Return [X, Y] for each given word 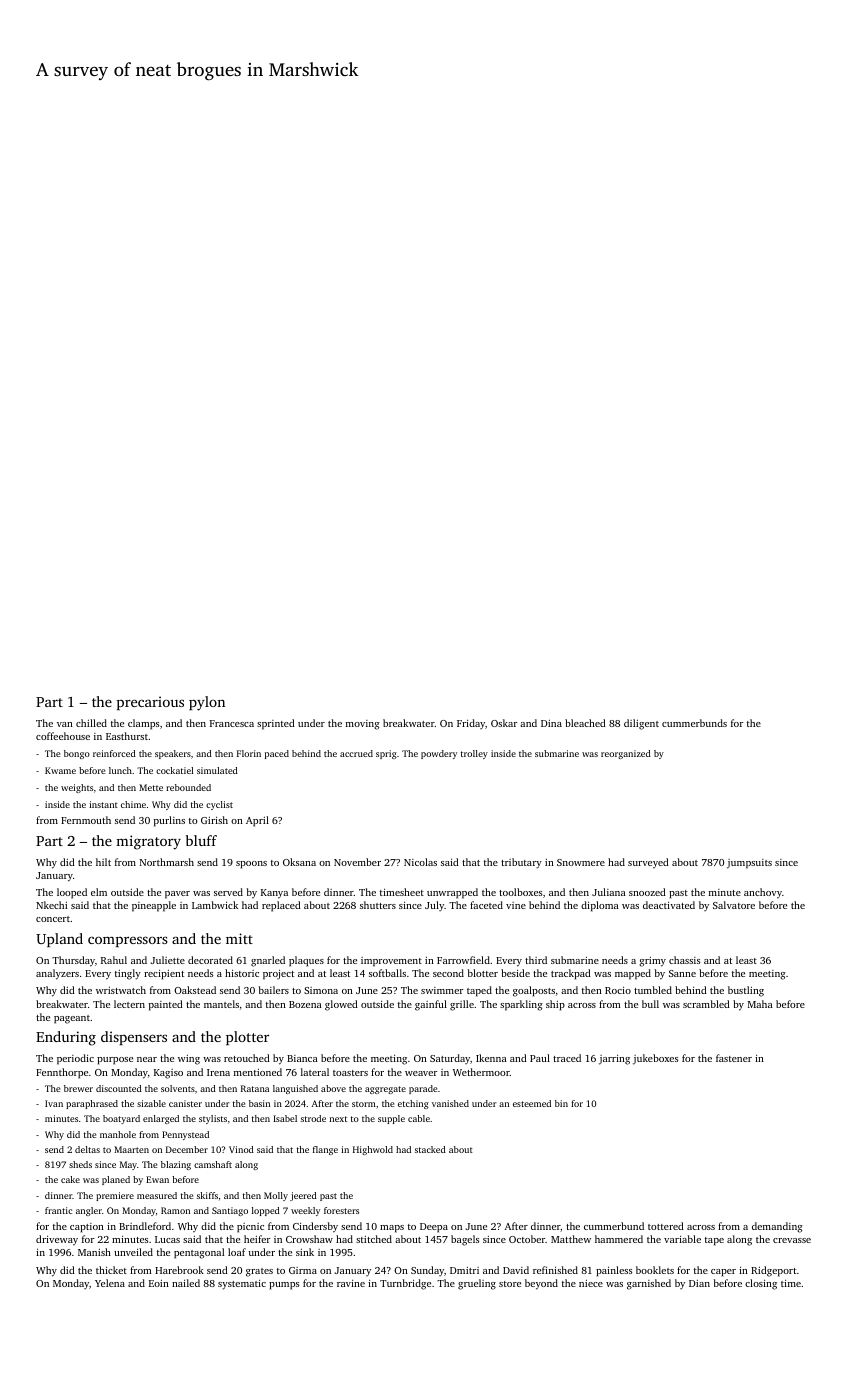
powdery [439, 754]
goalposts [534, 991]
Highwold [373, 1150]
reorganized [626, 754]
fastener [734, 1058]
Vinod [241, 1149]
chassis [684, 960]
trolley [474, 754]
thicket [111, 1270]
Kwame [60, 770]
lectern [129, 1004]
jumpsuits [749, 864]
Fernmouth [86, 820]
